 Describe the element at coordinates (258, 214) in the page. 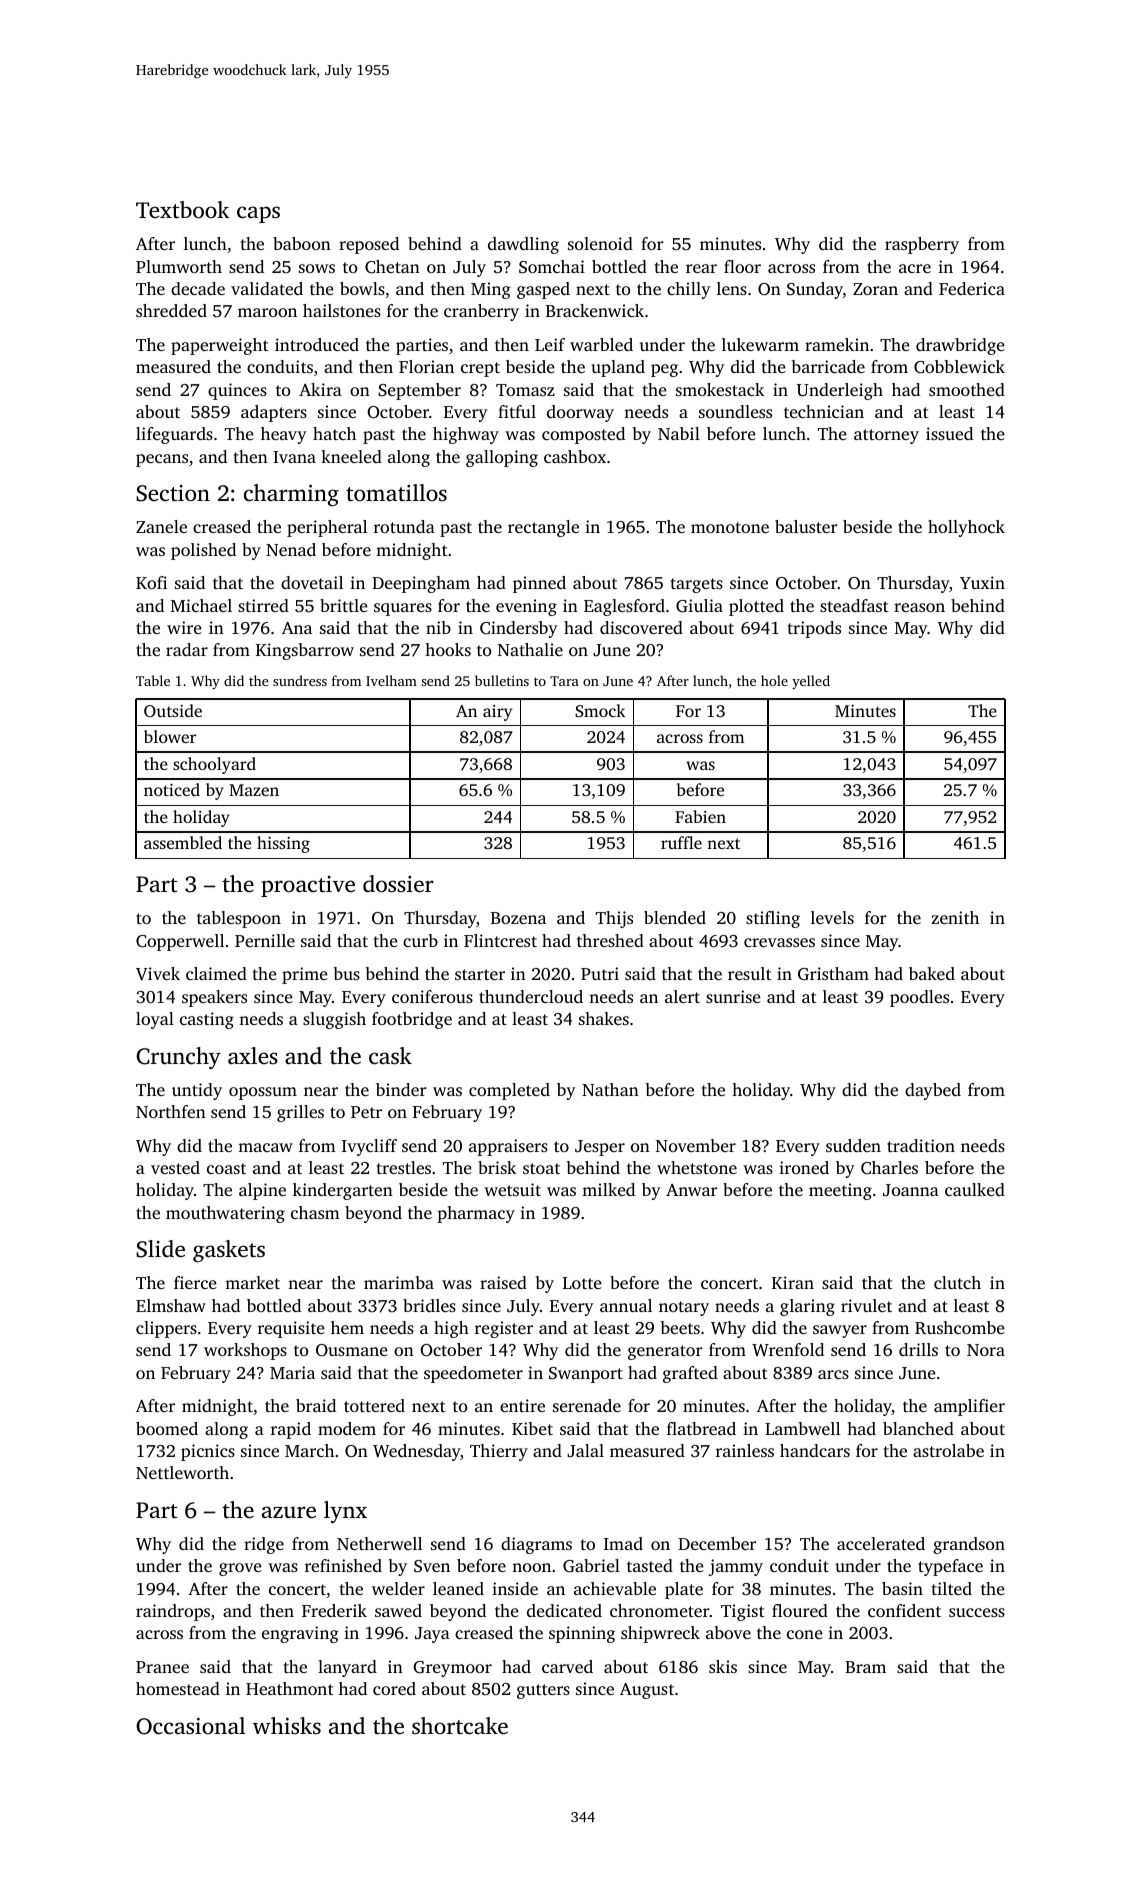

I see `caps` at that location.
